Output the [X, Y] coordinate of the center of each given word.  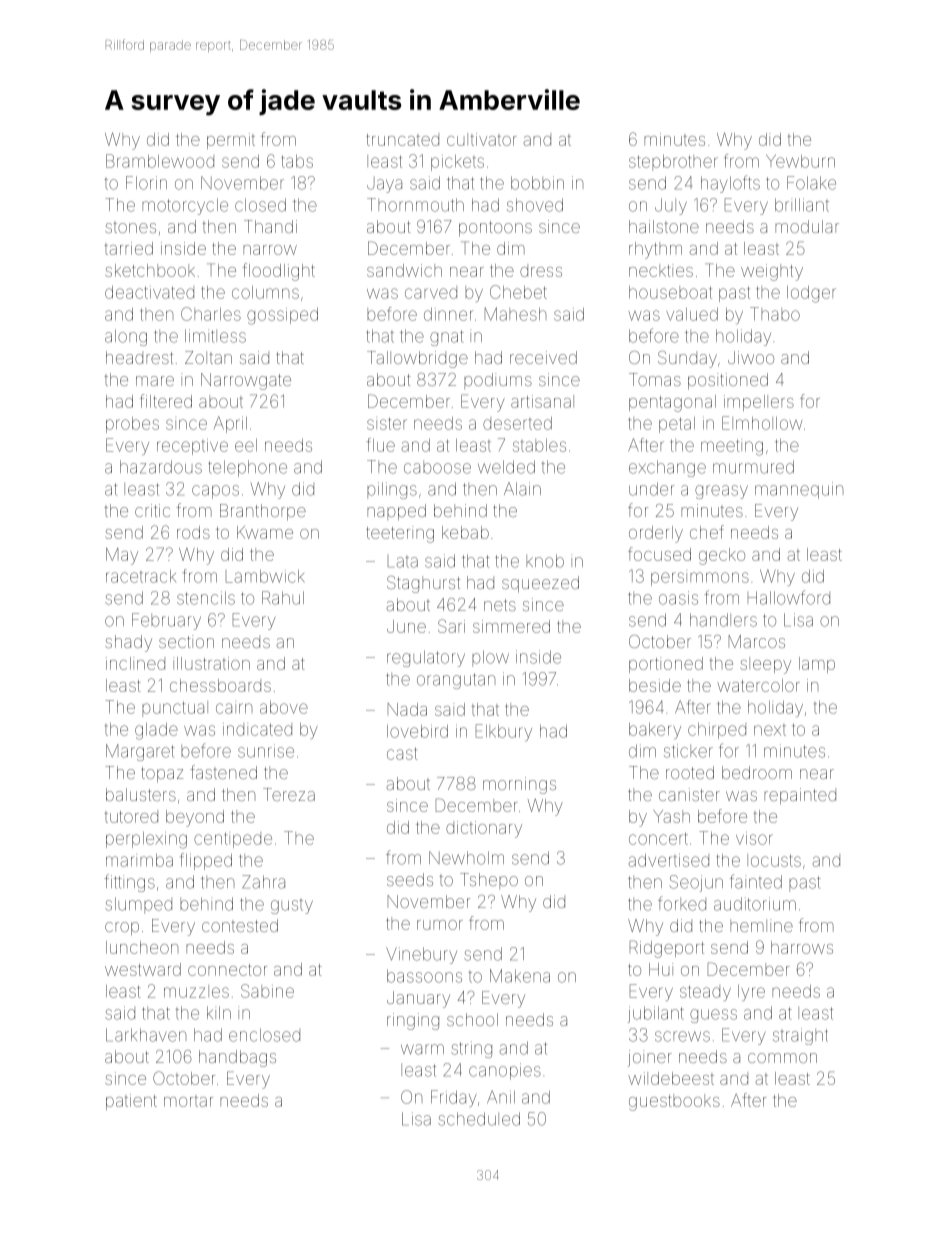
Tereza [289, 794]
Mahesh [515, 314]
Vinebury [421, 955]
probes [132, 425]
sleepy [766, 665]
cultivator [482, 139]
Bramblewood [160, 161]
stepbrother [673, 163]
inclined [135, 663]
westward [143, 969]
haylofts [730, 184]
